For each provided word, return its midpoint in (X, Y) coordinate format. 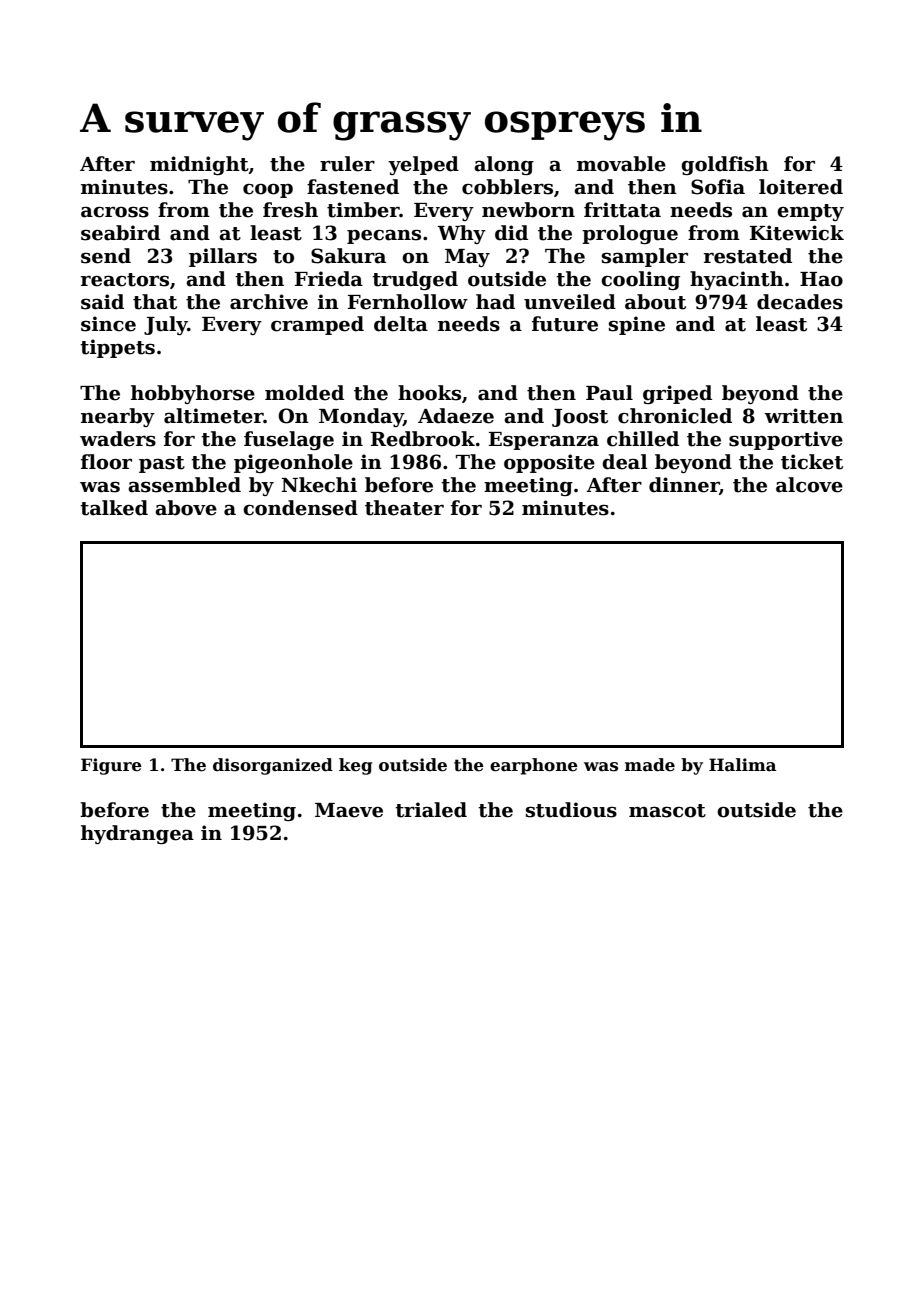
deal (625, 462)
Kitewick (797, 233)
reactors (125, 280)
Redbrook (423, 439)
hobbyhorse (193, 394)
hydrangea (137, 834)
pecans (384, 237)
